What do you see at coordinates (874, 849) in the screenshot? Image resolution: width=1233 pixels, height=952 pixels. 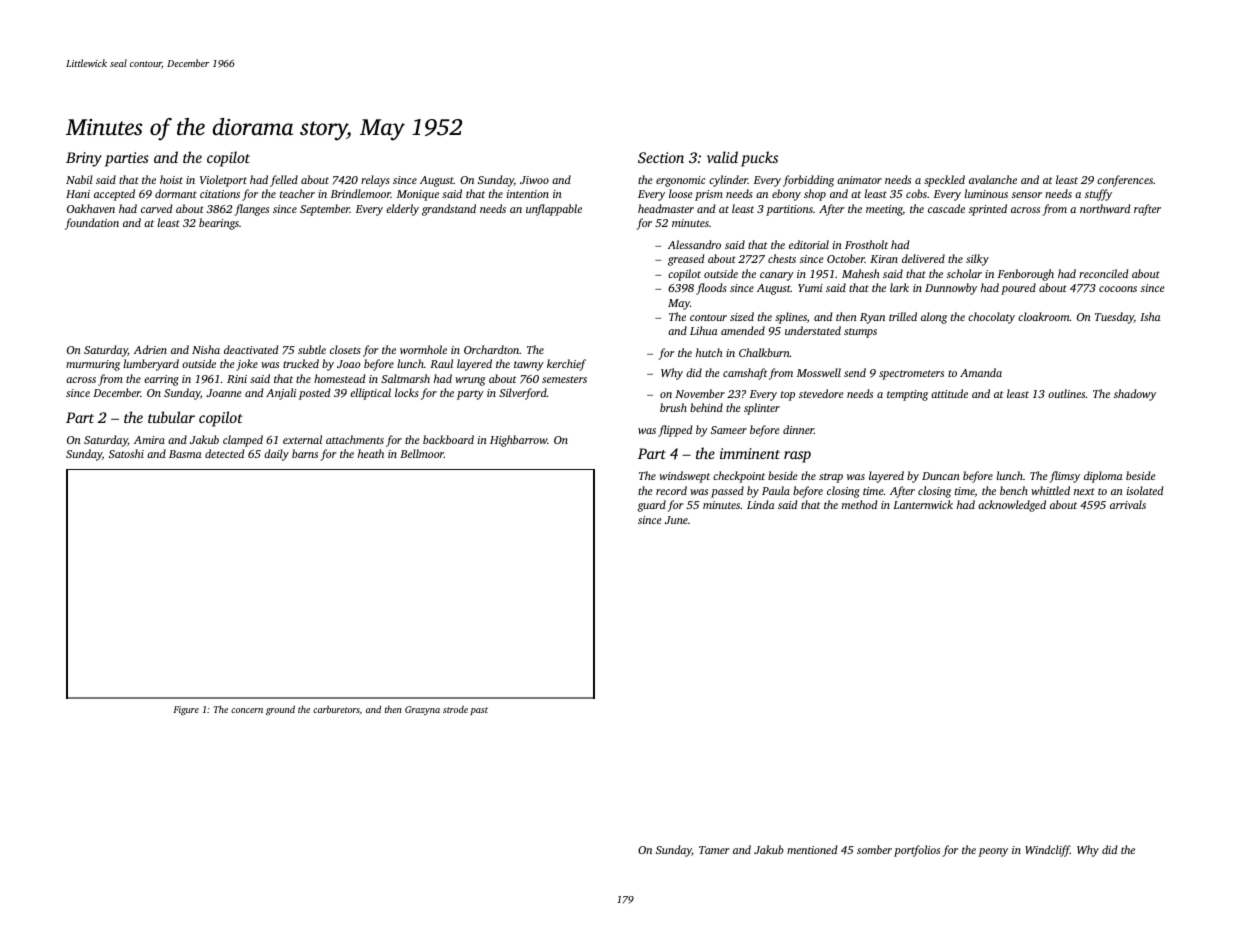 I see `somber` at bounding box center [874, 849].
